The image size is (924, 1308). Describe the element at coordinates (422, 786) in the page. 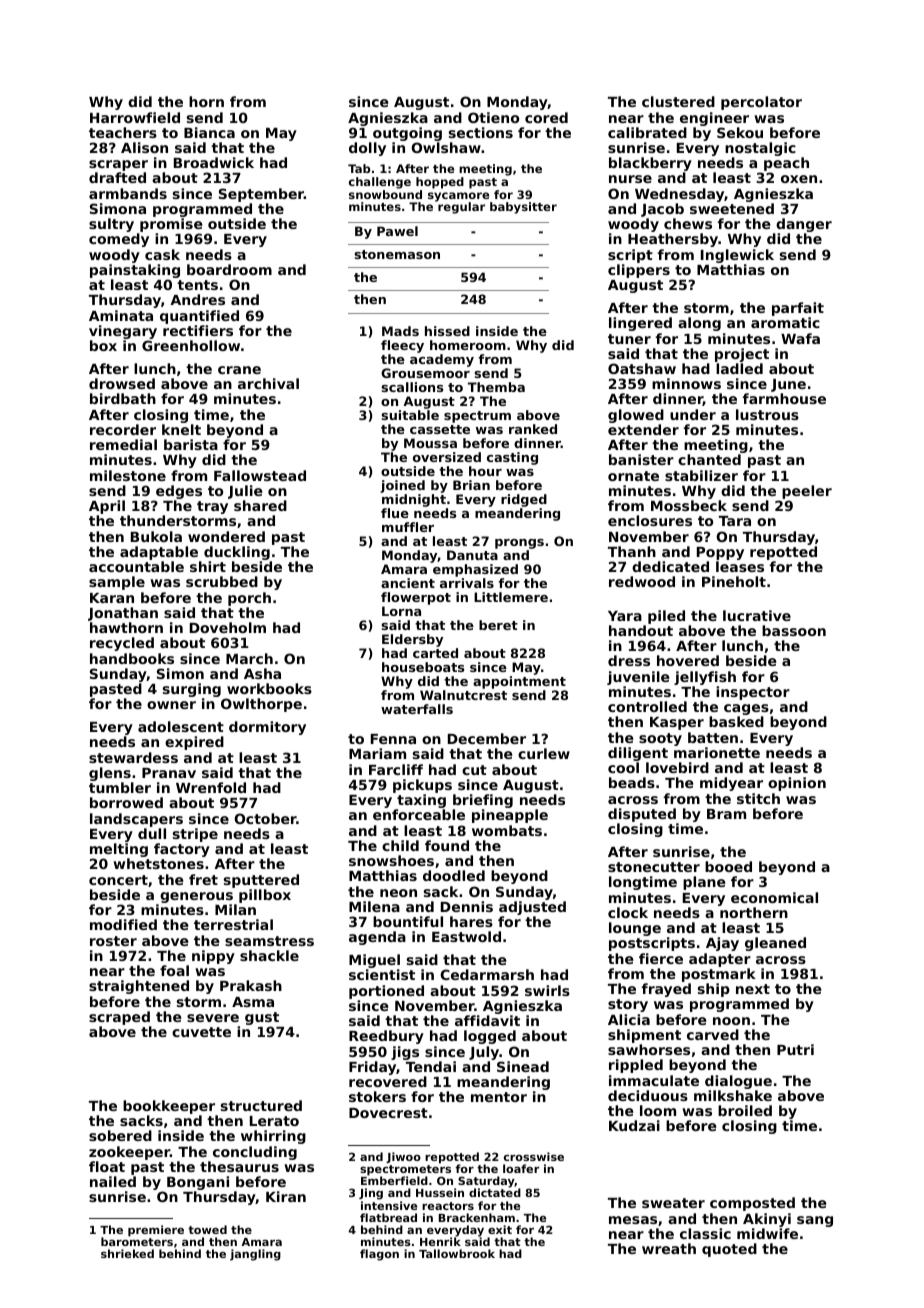

I see `pickups` at that location.
